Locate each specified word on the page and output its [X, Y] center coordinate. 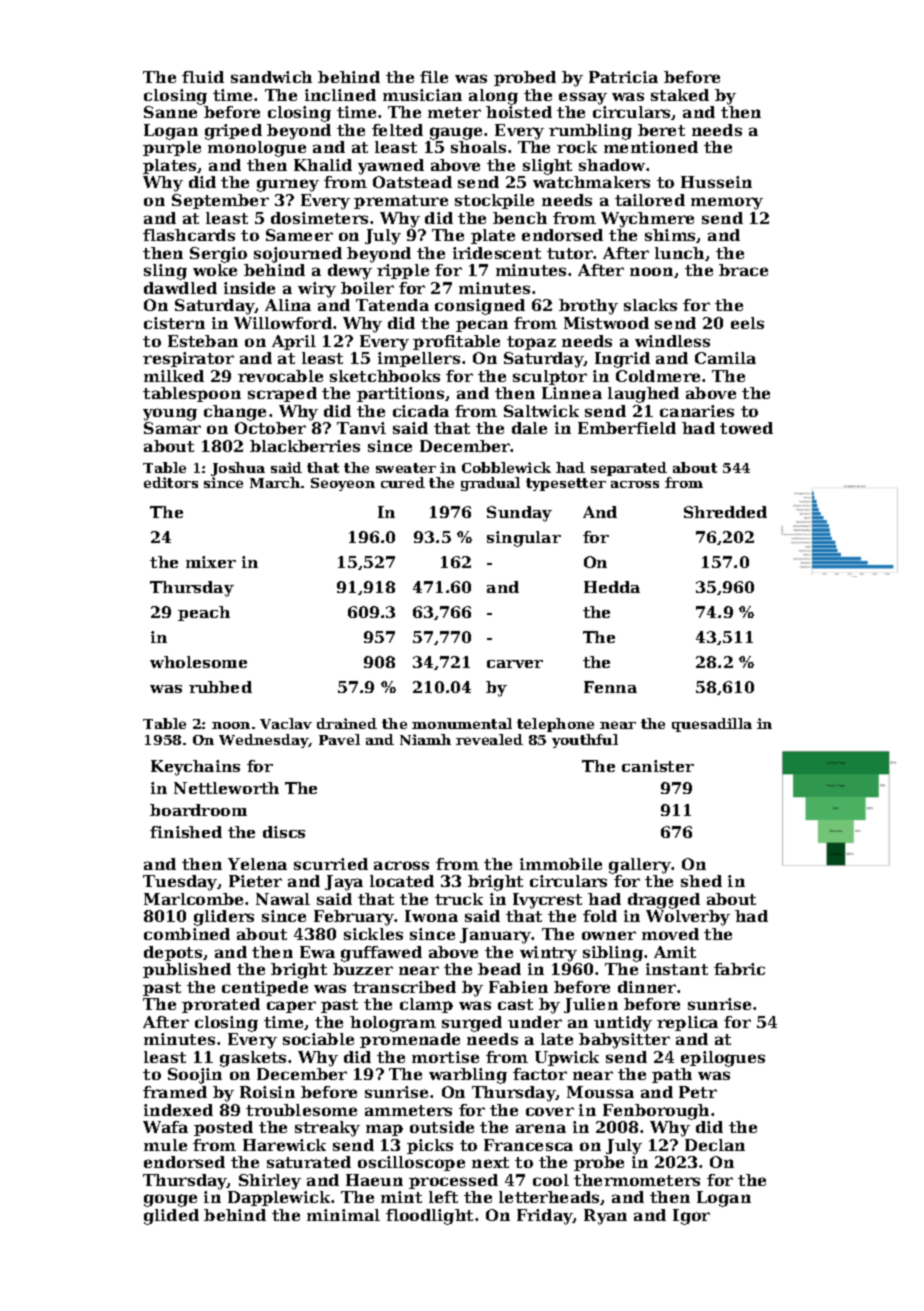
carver [515, 664]
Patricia [623, 77]
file [434, 77]
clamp [426, 1005]
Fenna [610, 687]
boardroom [198, 810]
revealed [489, 739]
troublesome [301, 1110]
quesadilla [712, 725]
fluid [203, 77]
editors [171, 482]
